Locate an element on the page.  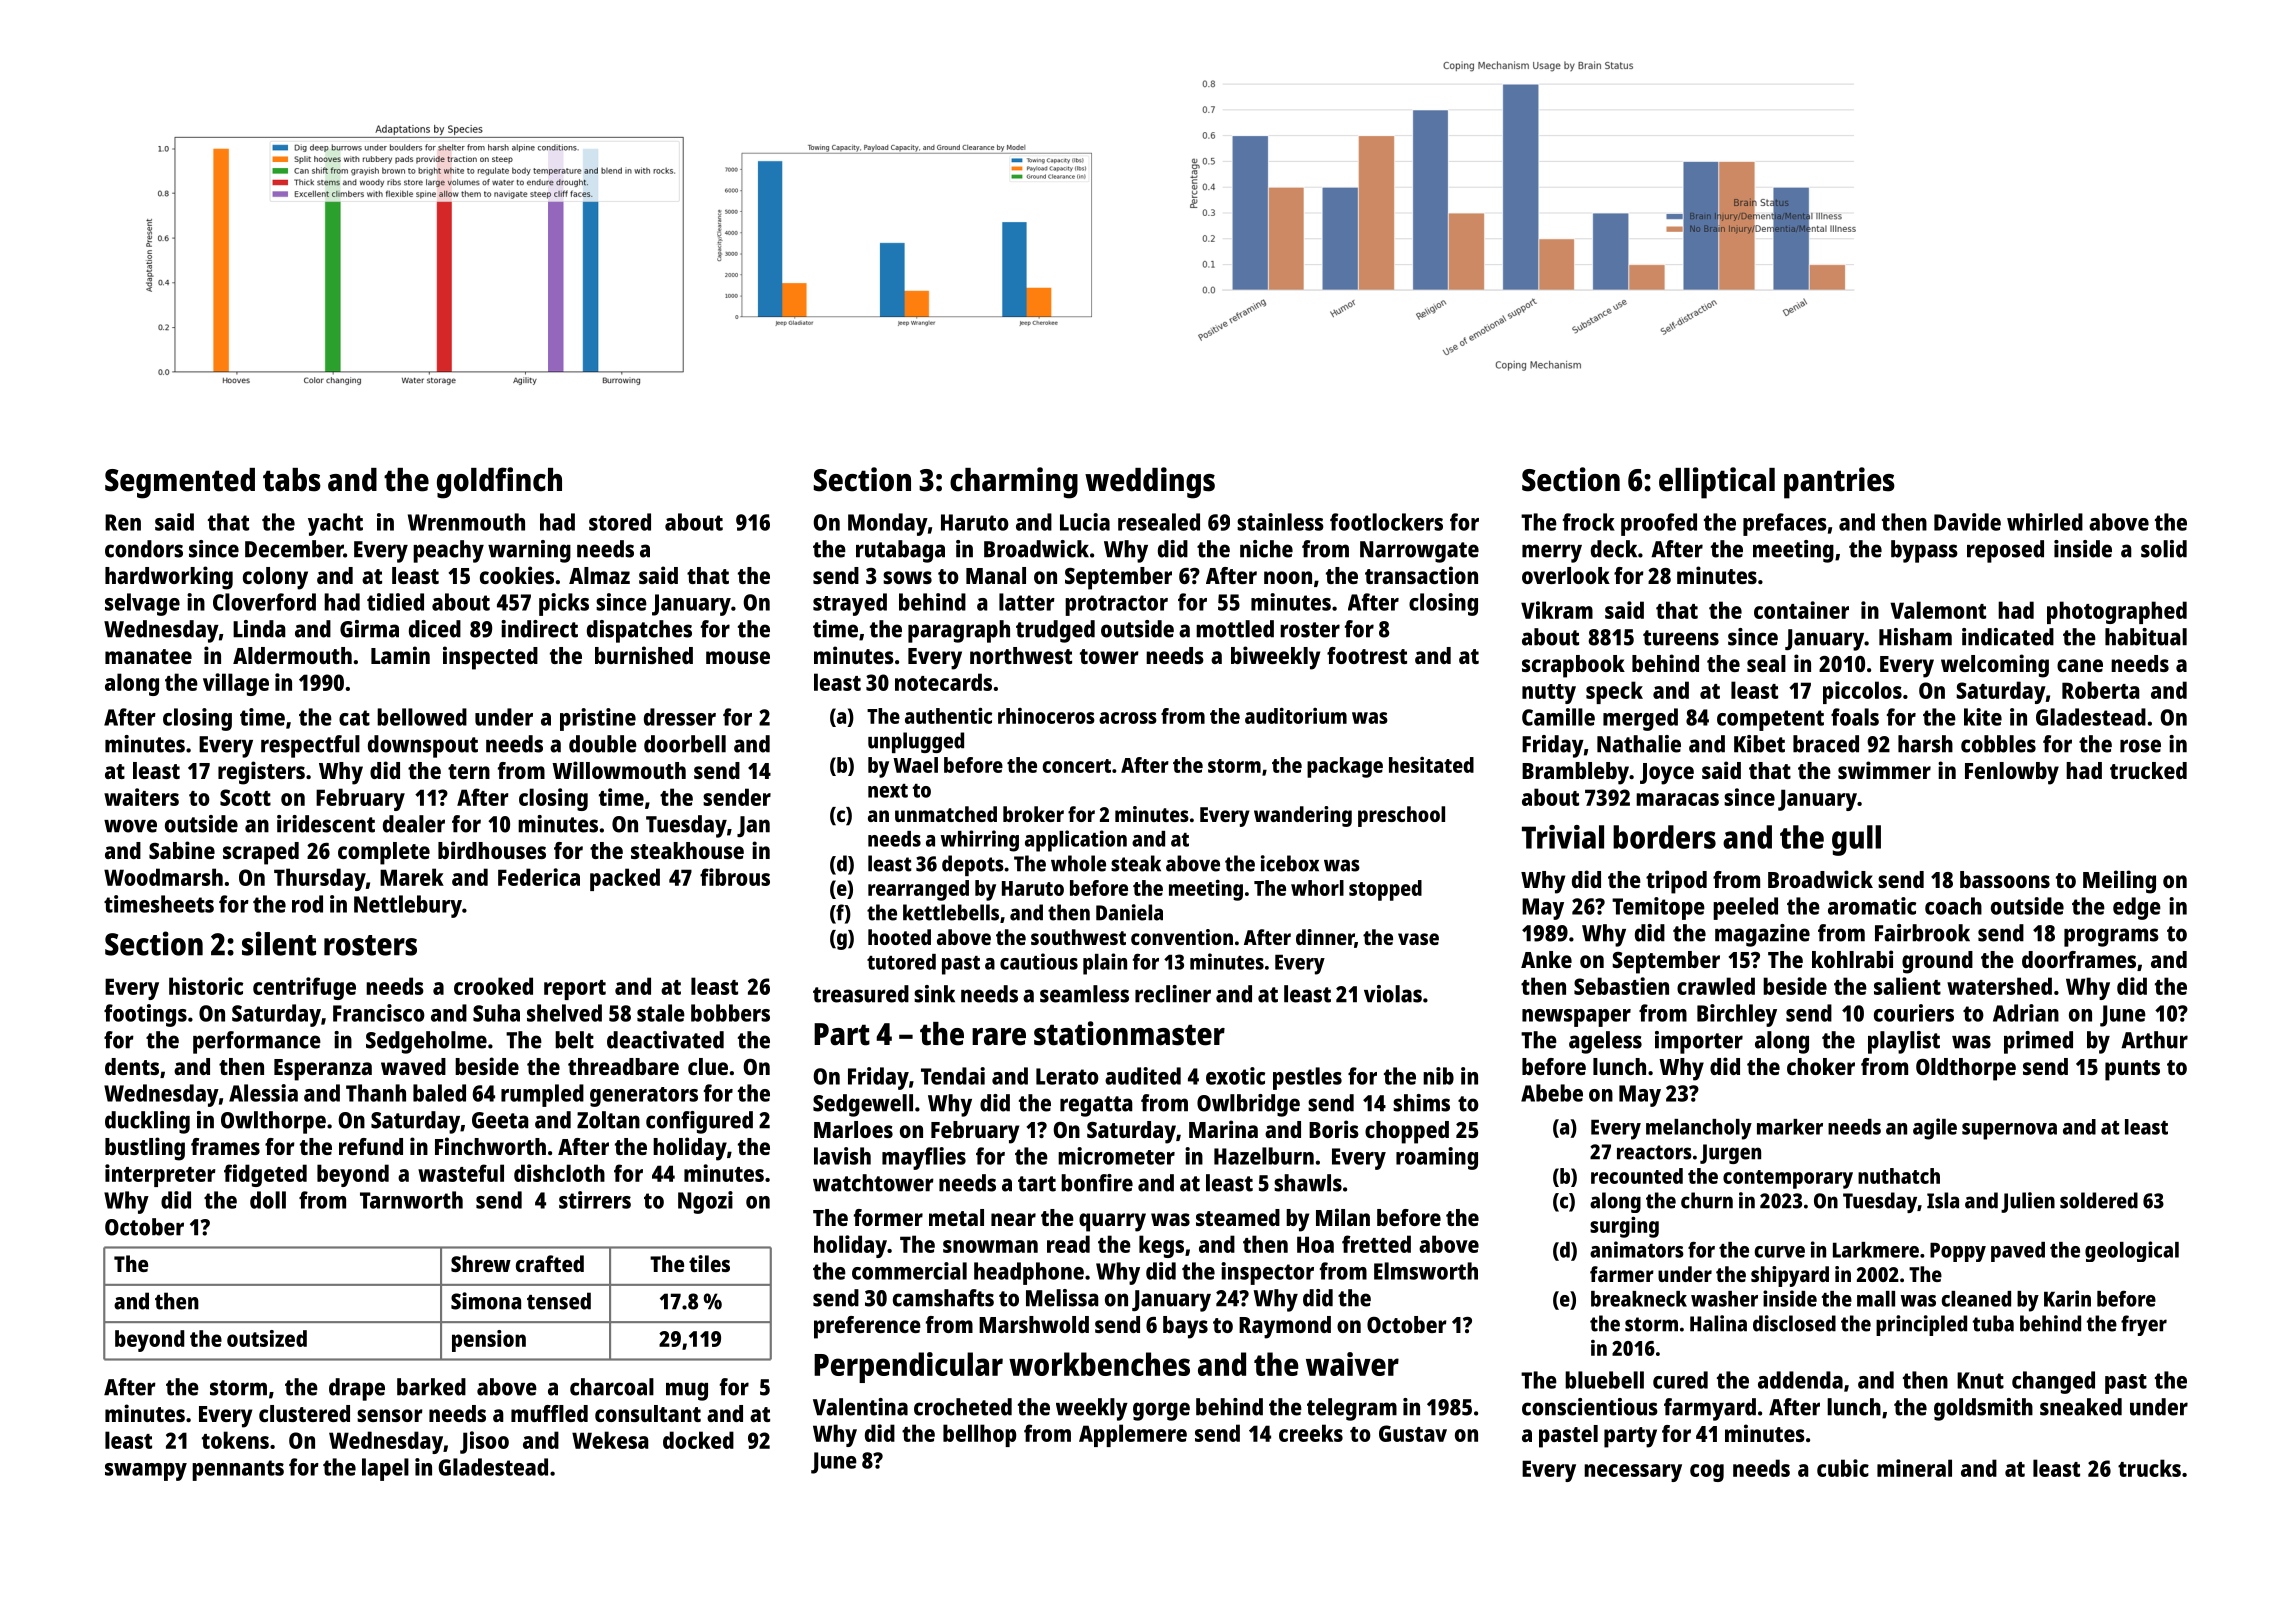
crocheted is located at coordinates (963, 1407).
